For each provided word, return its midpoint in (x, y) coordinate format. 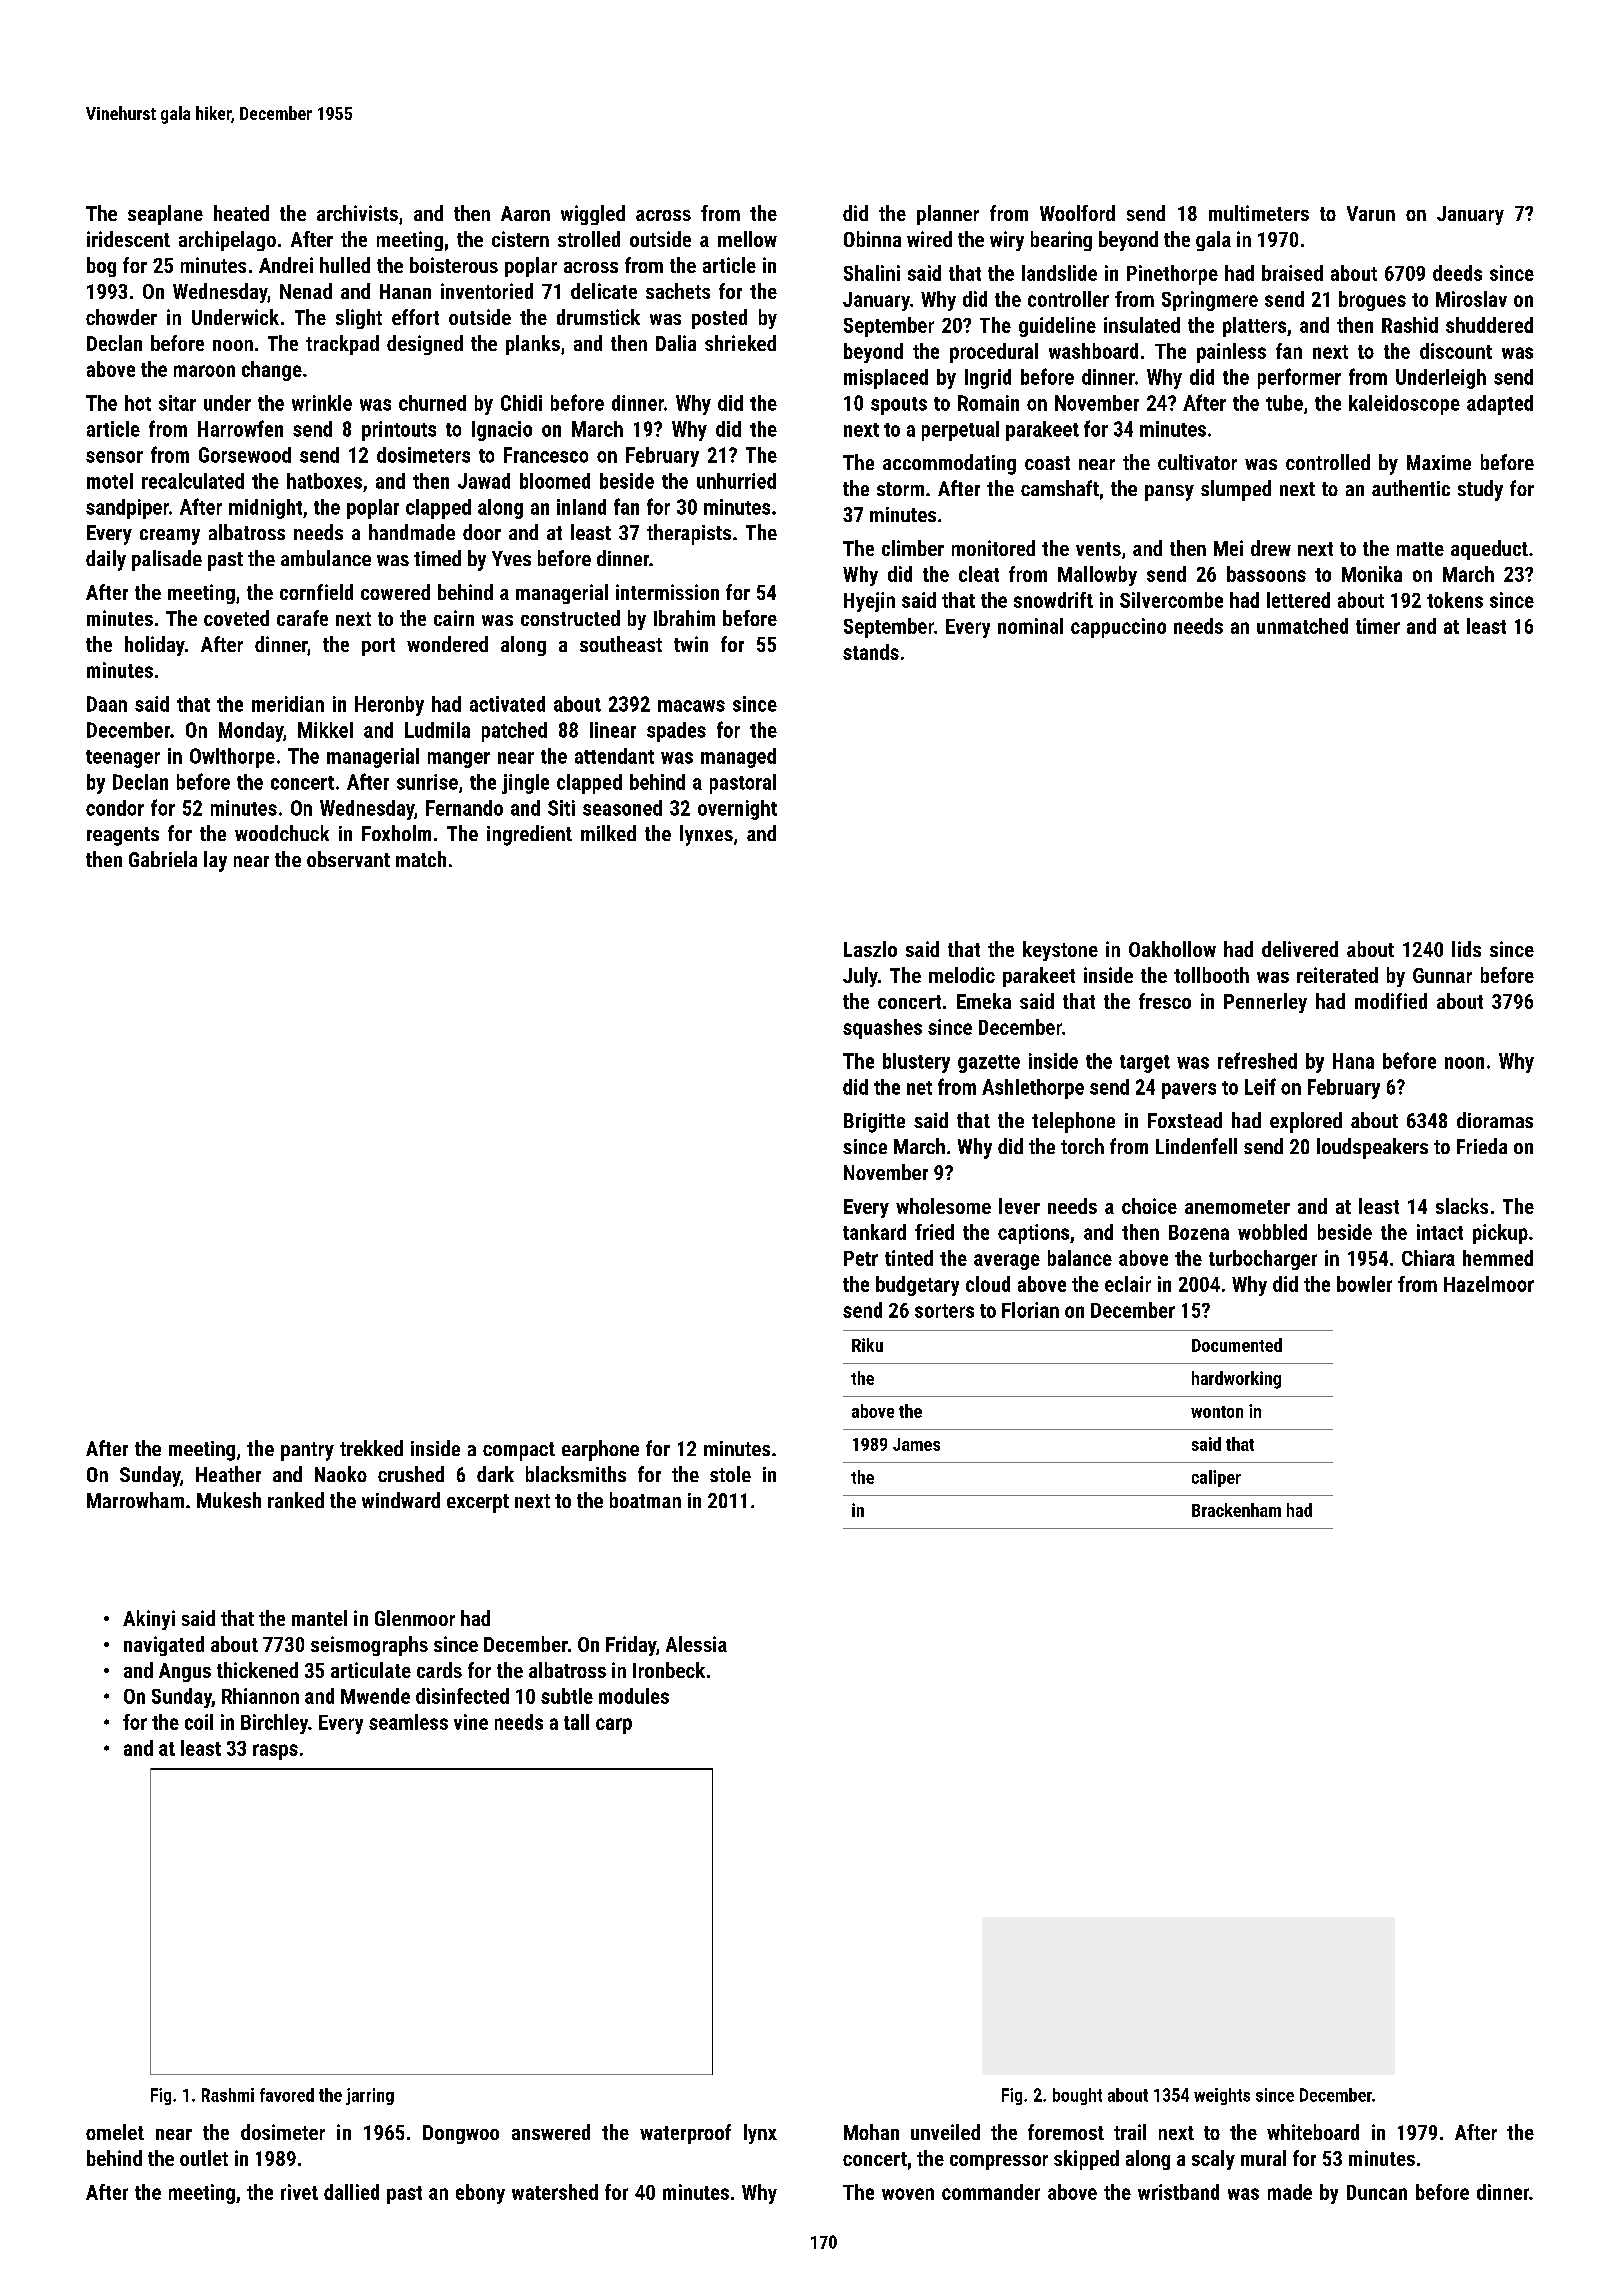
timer (1378, 626)
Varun (1371, 213)
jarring (370, 2096)
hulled (345, 265)
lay (215, 861)
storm (900, 489)
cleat (979, 574)
